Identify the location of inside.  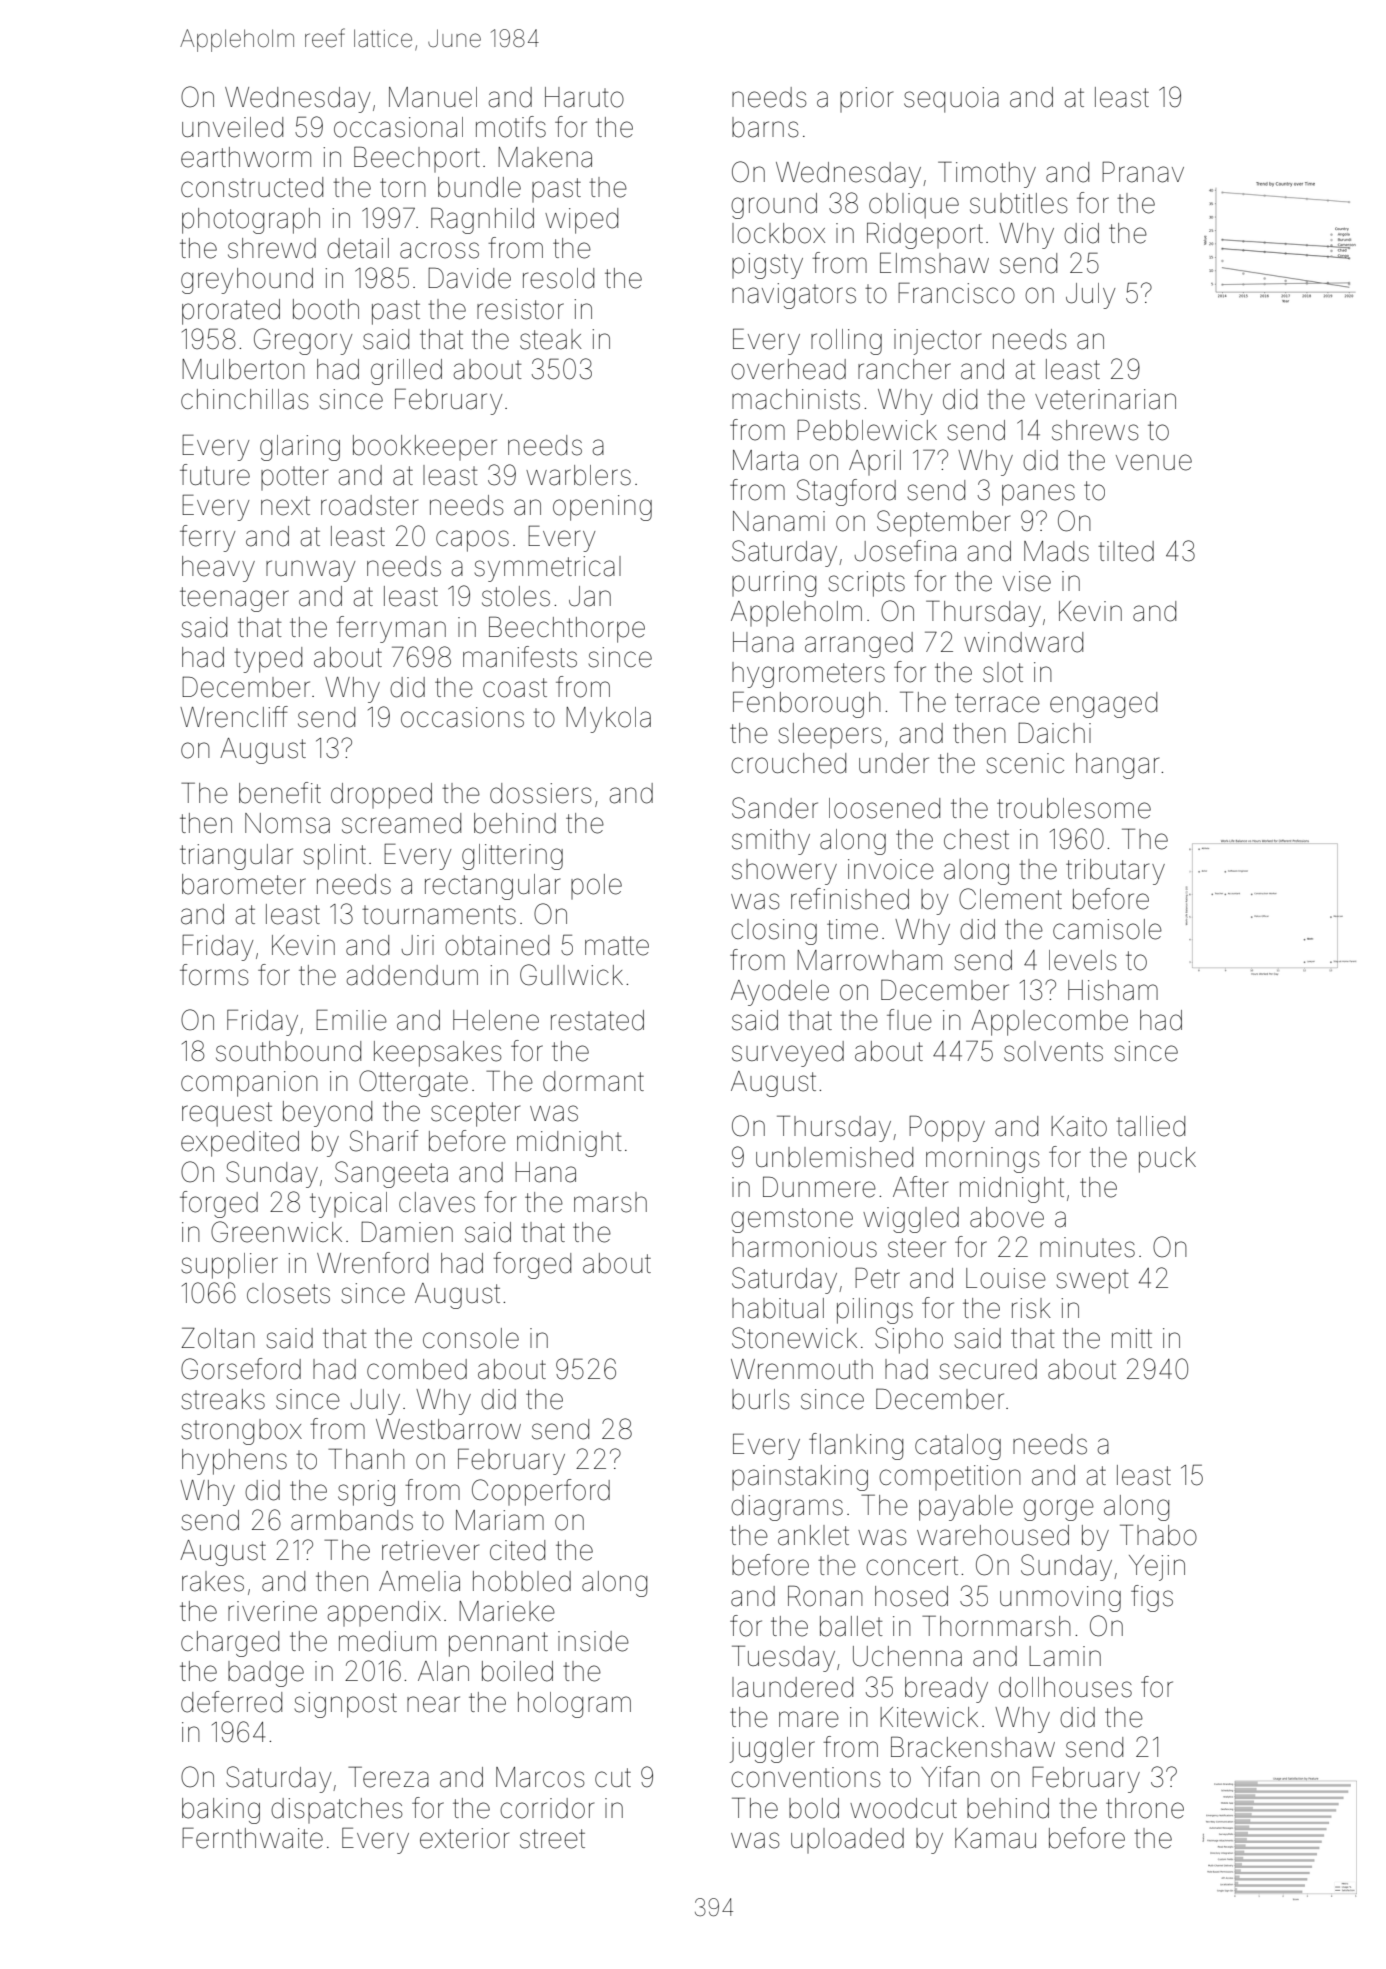
(593, 1641).
